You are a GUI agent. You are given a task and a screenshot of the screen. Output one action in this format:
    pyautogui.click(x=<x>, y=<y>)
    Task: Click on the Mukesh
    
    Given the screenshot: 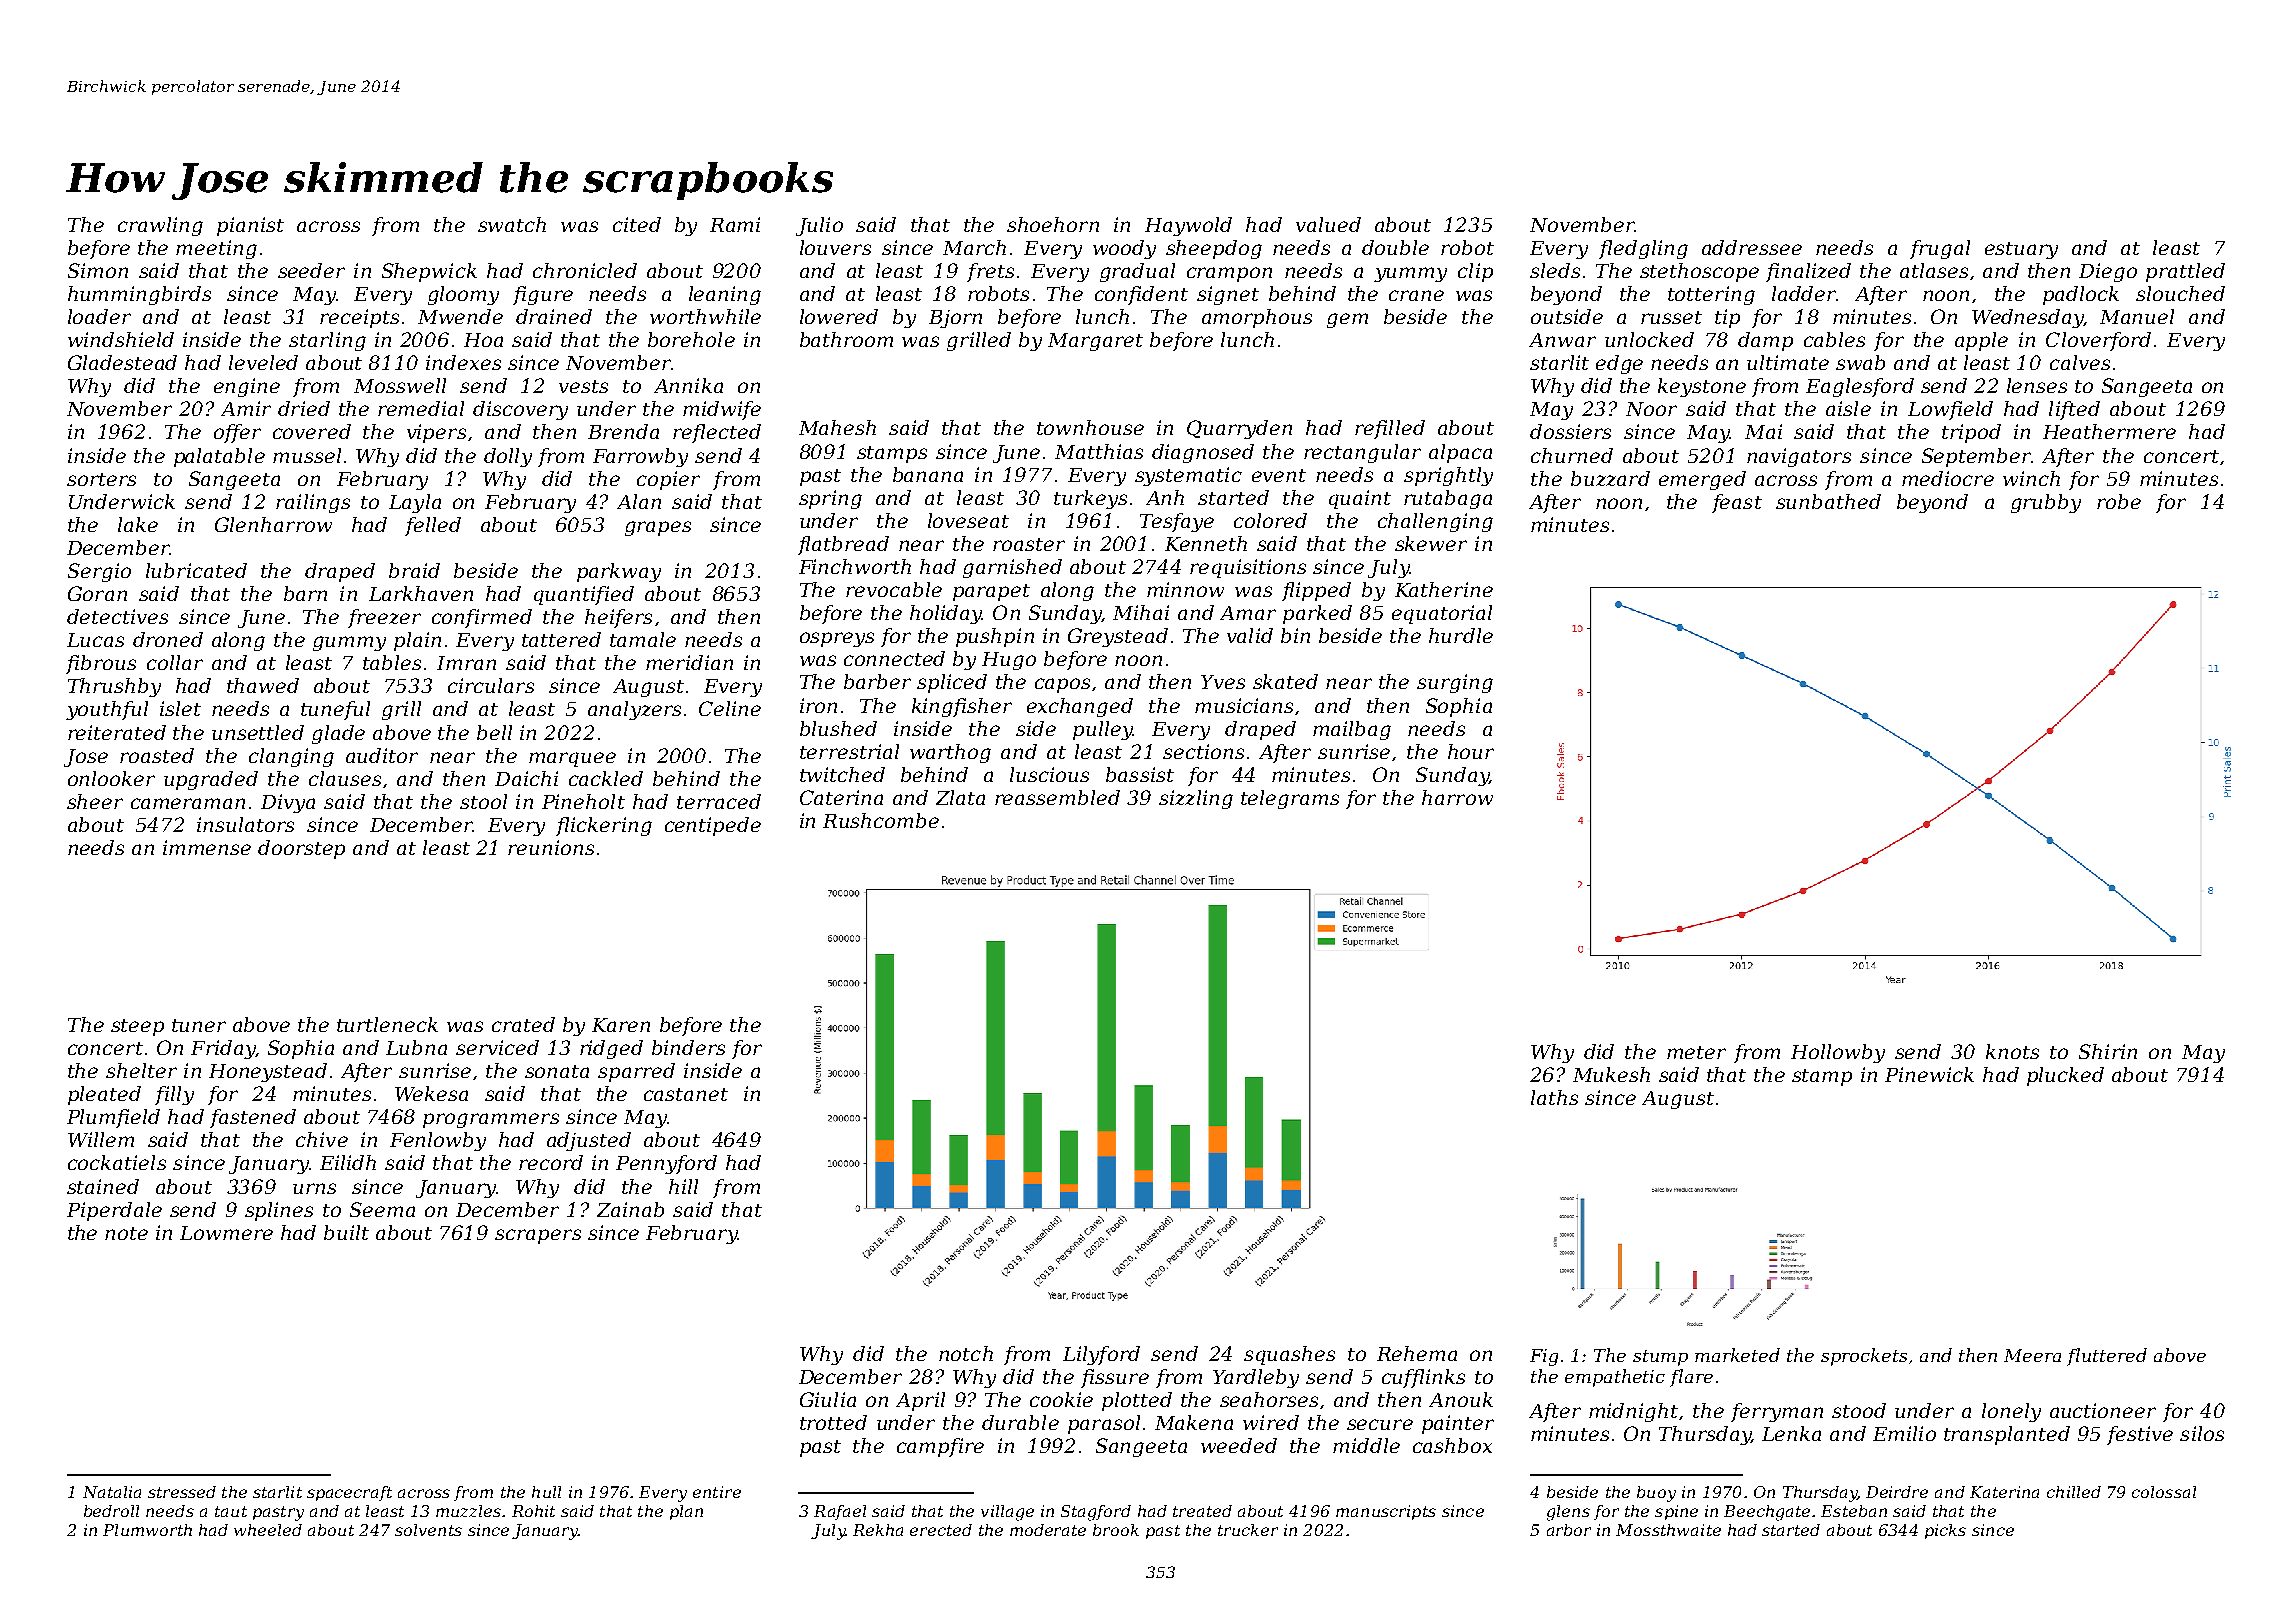 What is the action you would take?
    pyautogui.click(x=1611, y=1074)
